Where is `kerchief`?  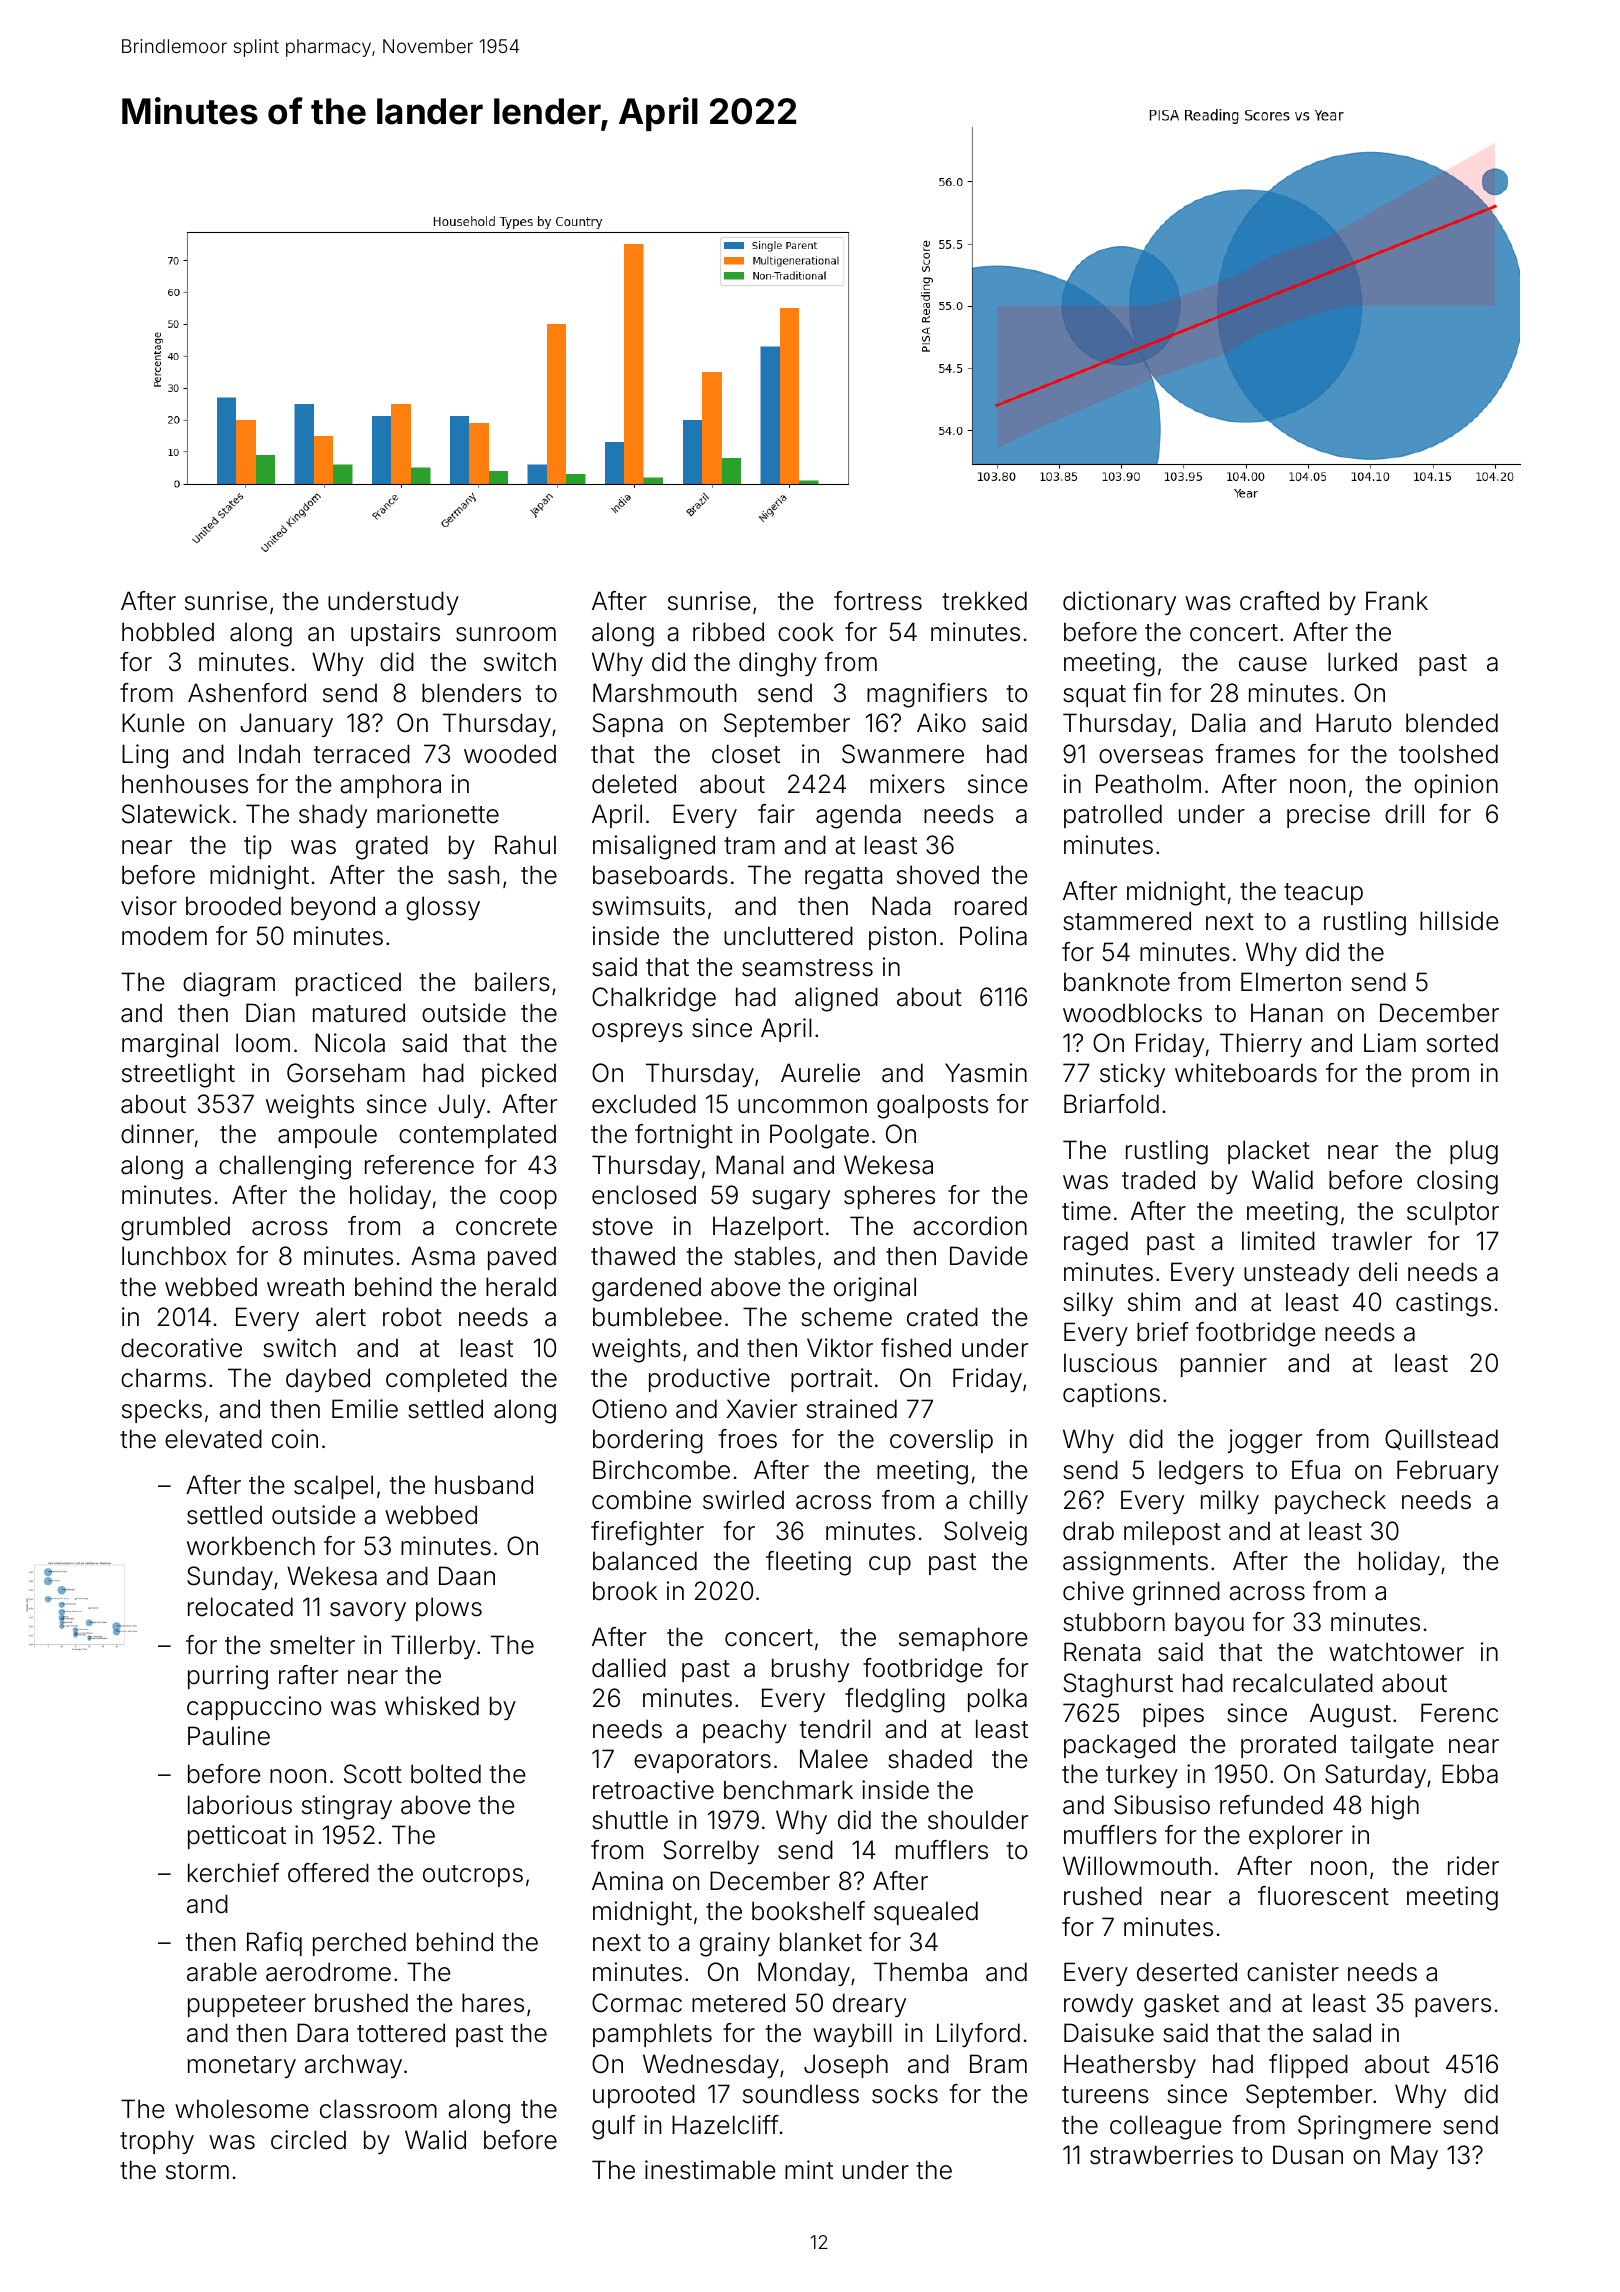
kerchief is located at coordinates (233, 1873).
